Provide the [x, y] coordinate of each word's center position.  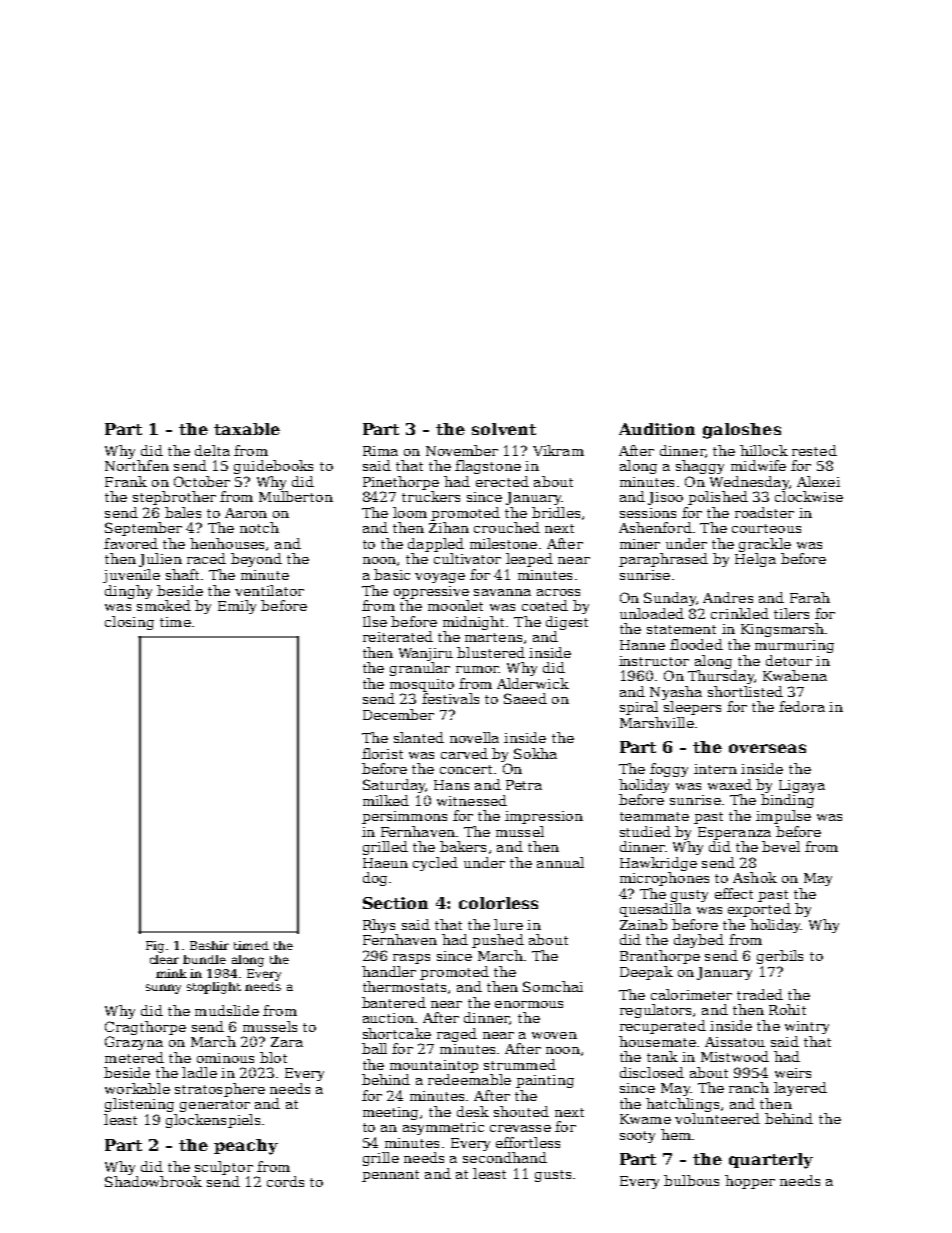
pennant [390, 1176]
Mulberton [296, 496]
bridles [556, 512]
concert [466, 769]
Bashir [209, 945]
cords [285, 1181]
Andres [728, 597]
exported [759, 910]
